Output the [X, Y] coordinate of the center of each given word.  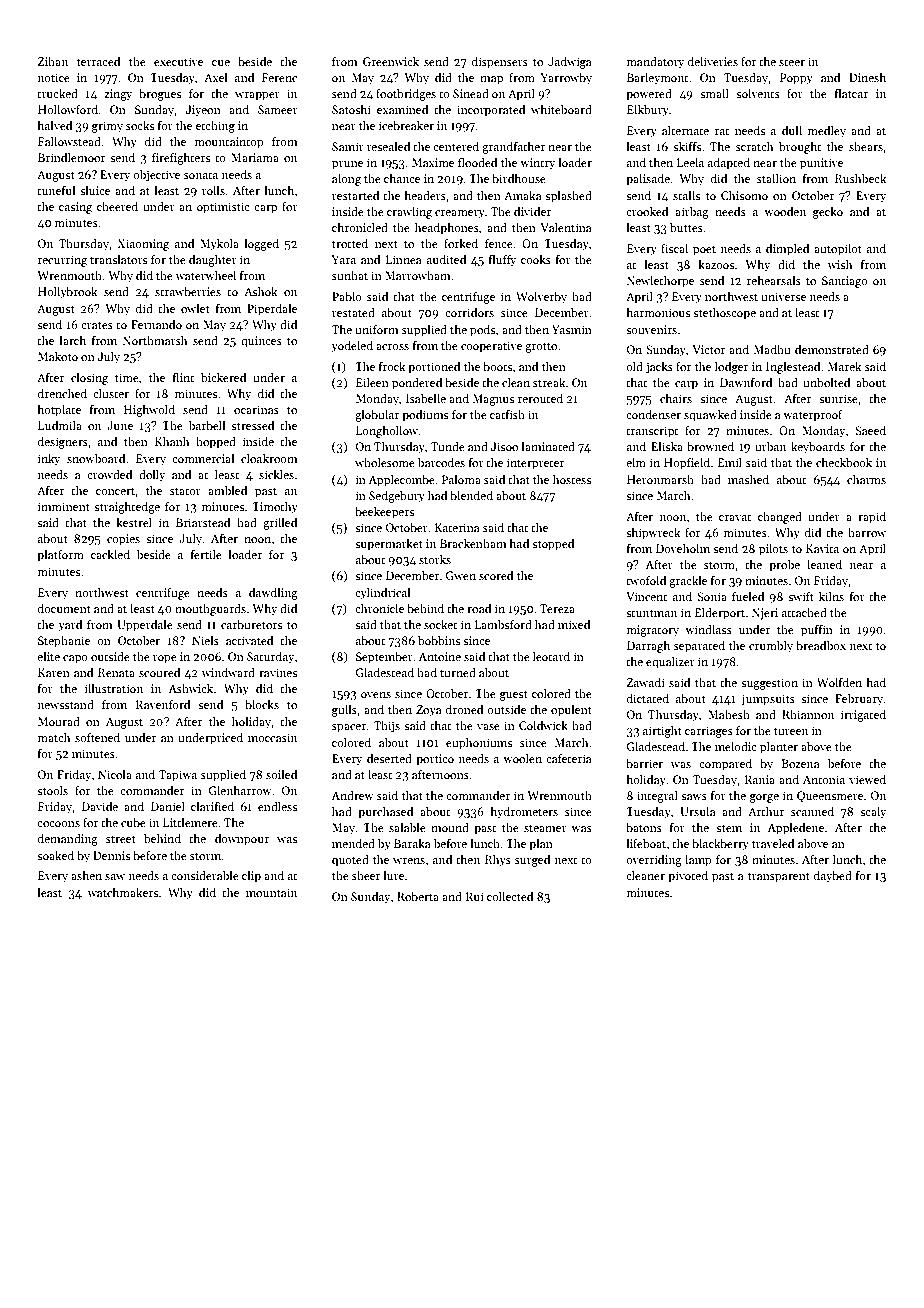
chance [402, 178]
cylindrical [382, 594]
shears [866, 146]
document [64, 608]
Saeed [870, 430]
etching [215, 127]
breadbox [821, 645]
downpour [242, 840]
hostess [572, 479]
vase [488, 727]
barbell [207, 425]
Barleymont [657, 79]
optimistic [223, 208]
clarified [212, 806]
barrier [644, 763]
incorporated [491, 111]
